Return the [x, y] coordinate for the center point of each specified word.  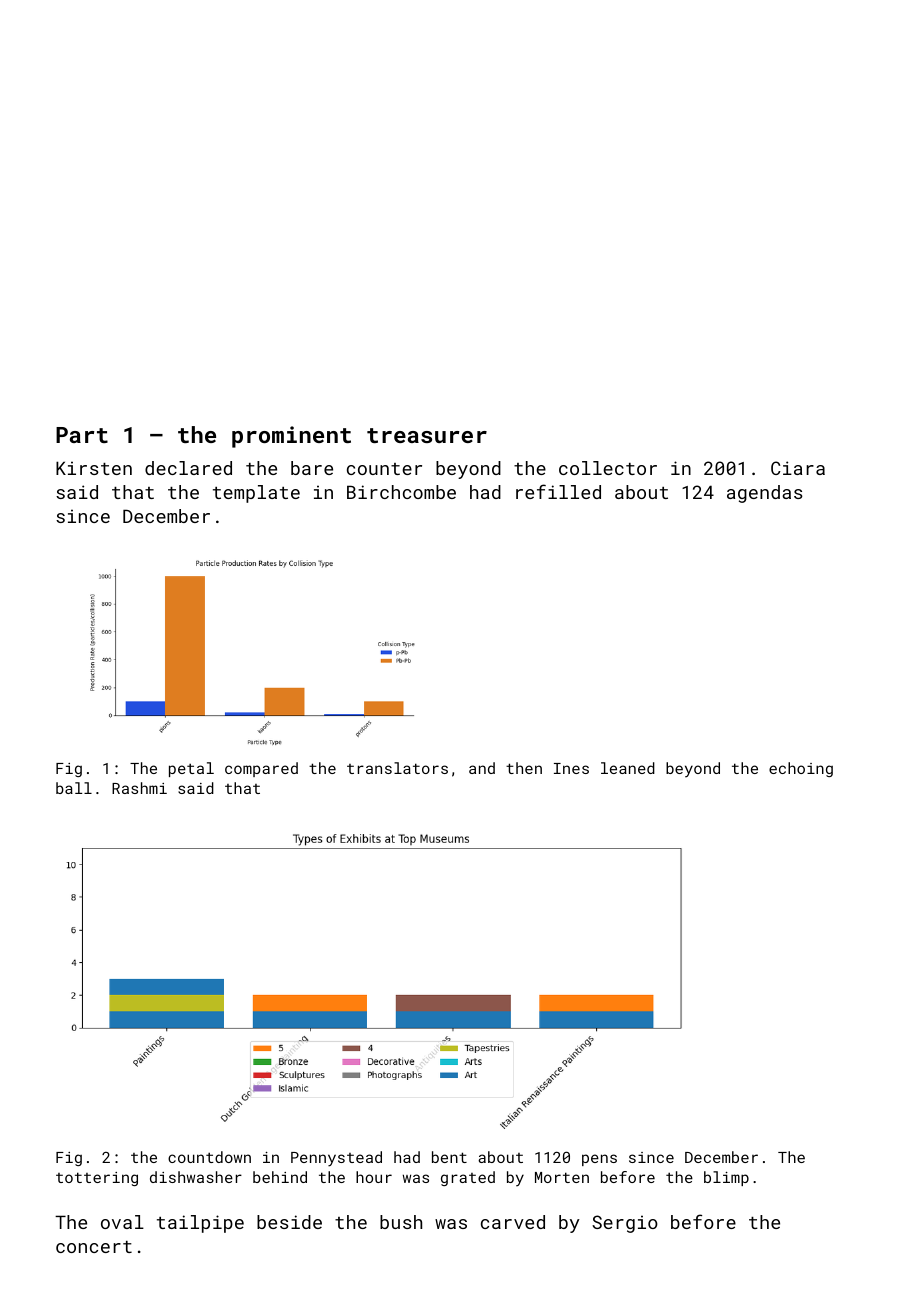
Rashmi [139, 788]
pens [599, 1160]
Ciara [798, 468]
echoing [801, 769]
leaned [628, 768]
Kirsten [94, 468]
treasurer [427, 435]
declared [188, 468]
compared [261, 769]
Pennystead [336, 1159]
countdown [209, 1157]
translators [397, 768]
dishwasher [196, 1177]
